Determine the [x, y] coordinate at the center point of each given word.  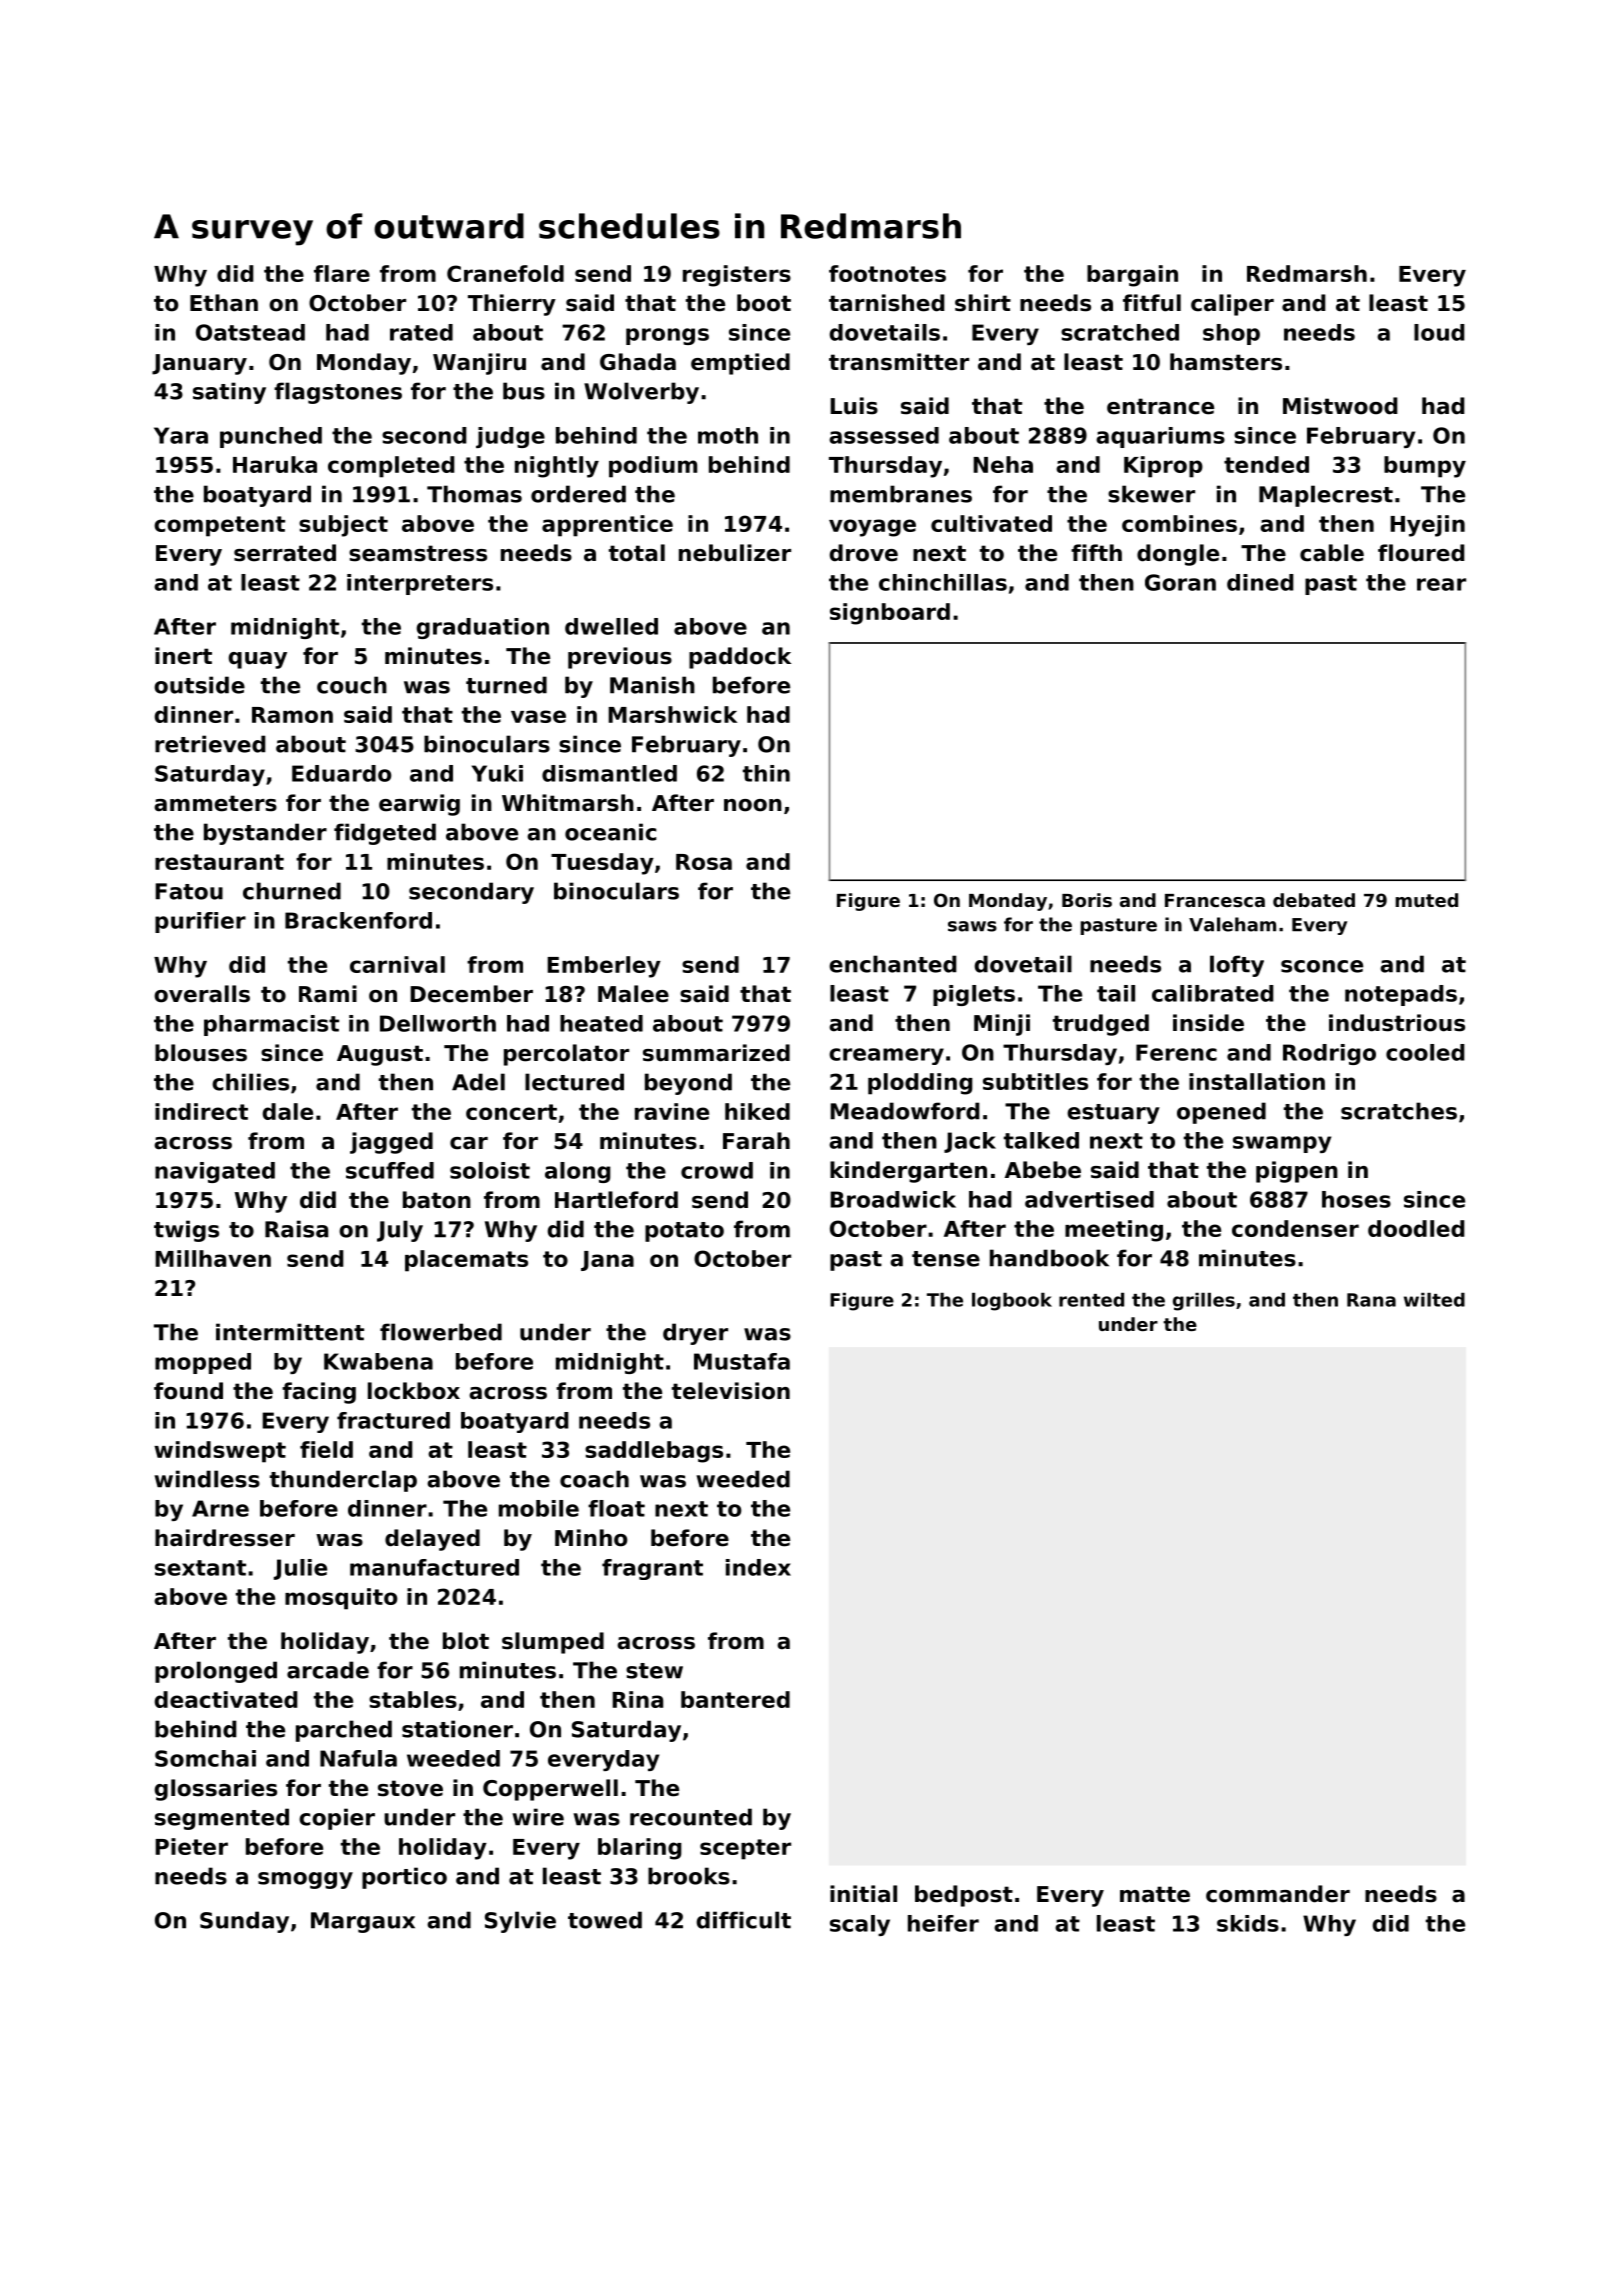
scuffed [390, 1170]
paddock [740, 658]
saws [972, 926]
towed [605, 1920]
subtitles [1035, 1081]
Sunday [244, 1922]
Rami [328, 994]
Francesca [1215, 900]
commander [1278, 1894]
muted [1426, 900]
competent [219, 526]
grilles [1204, 1302]
